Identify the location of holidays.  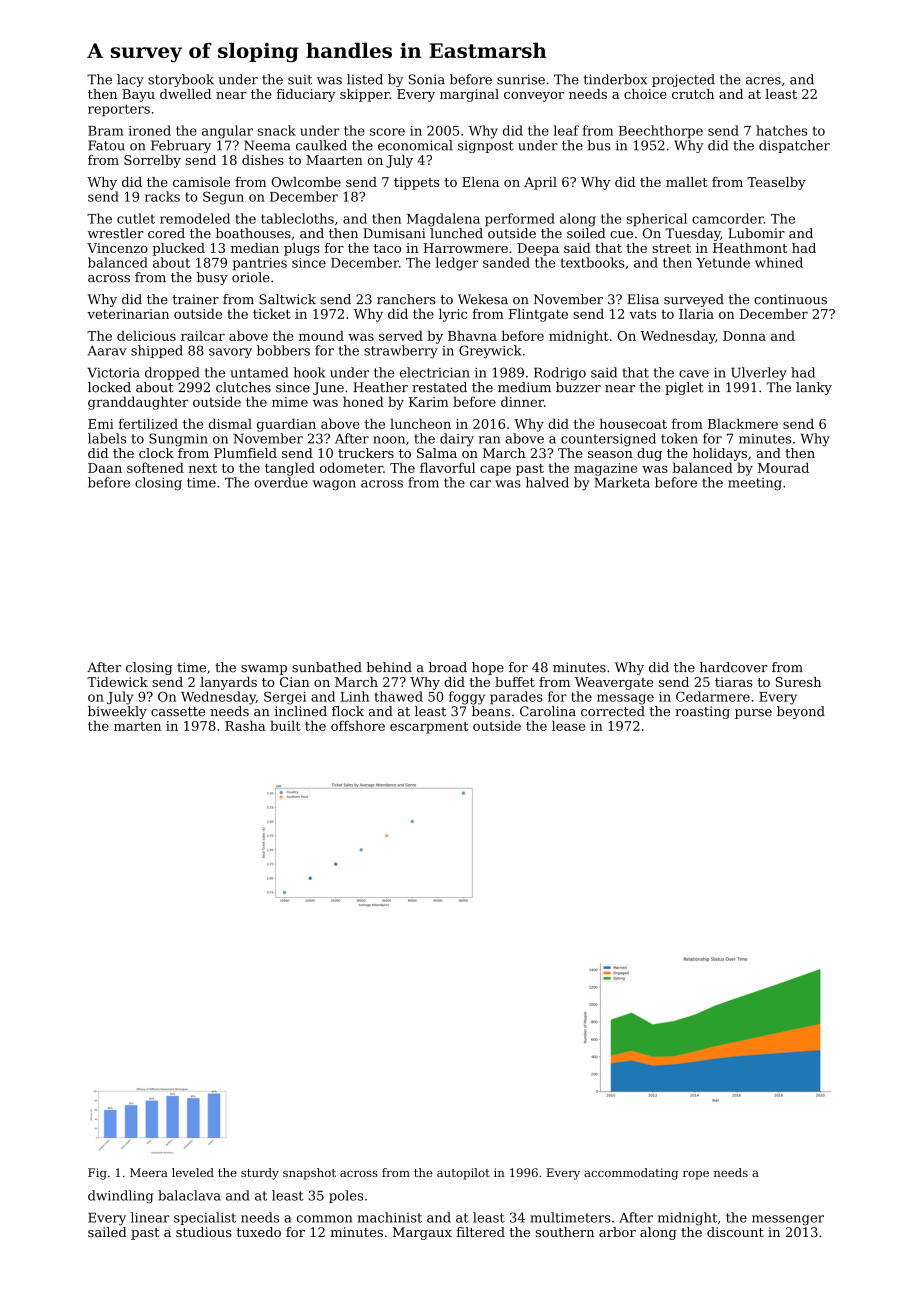
(720, 454).
